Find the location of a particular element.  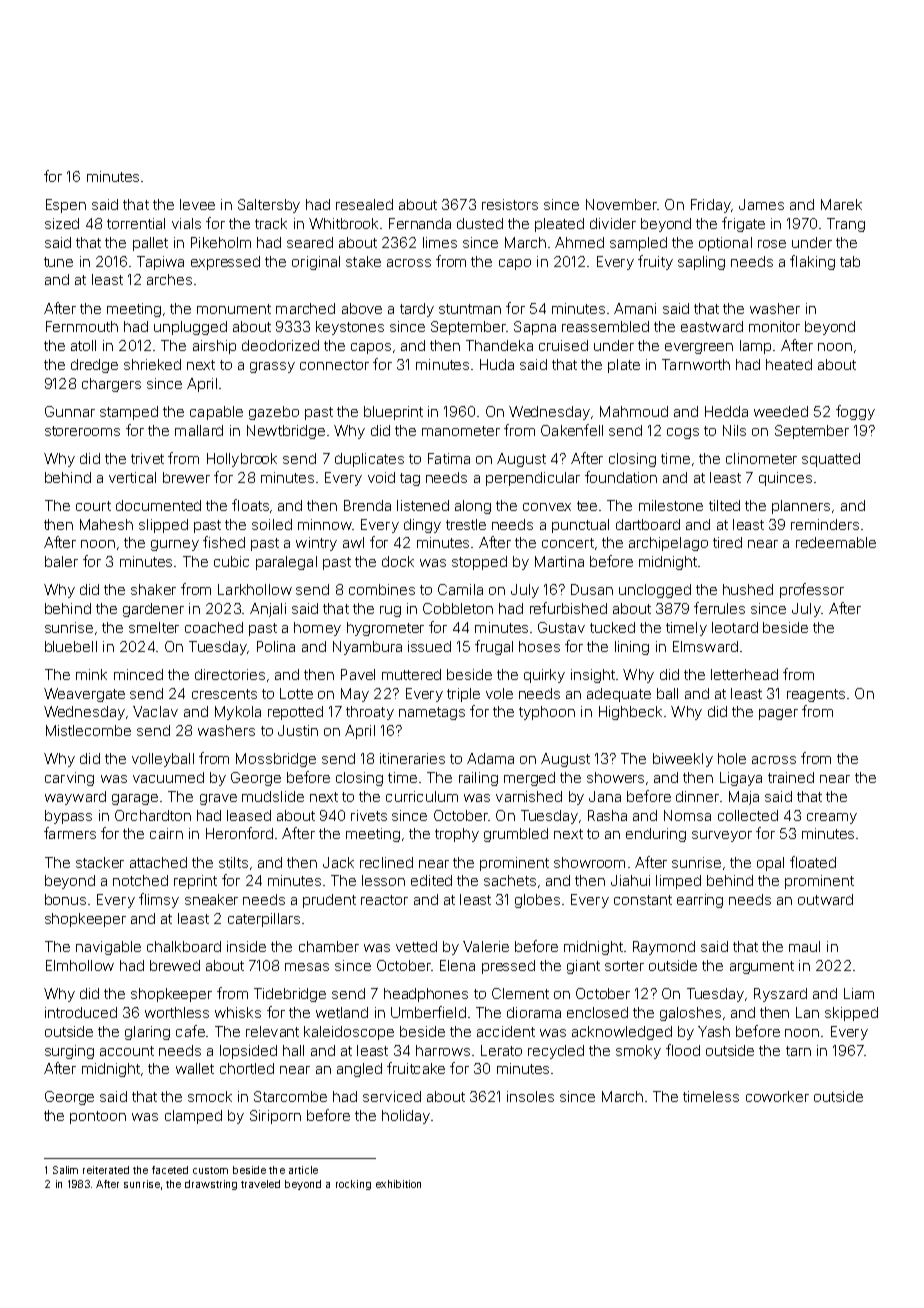

earring is located at coordinates (700, 901).
